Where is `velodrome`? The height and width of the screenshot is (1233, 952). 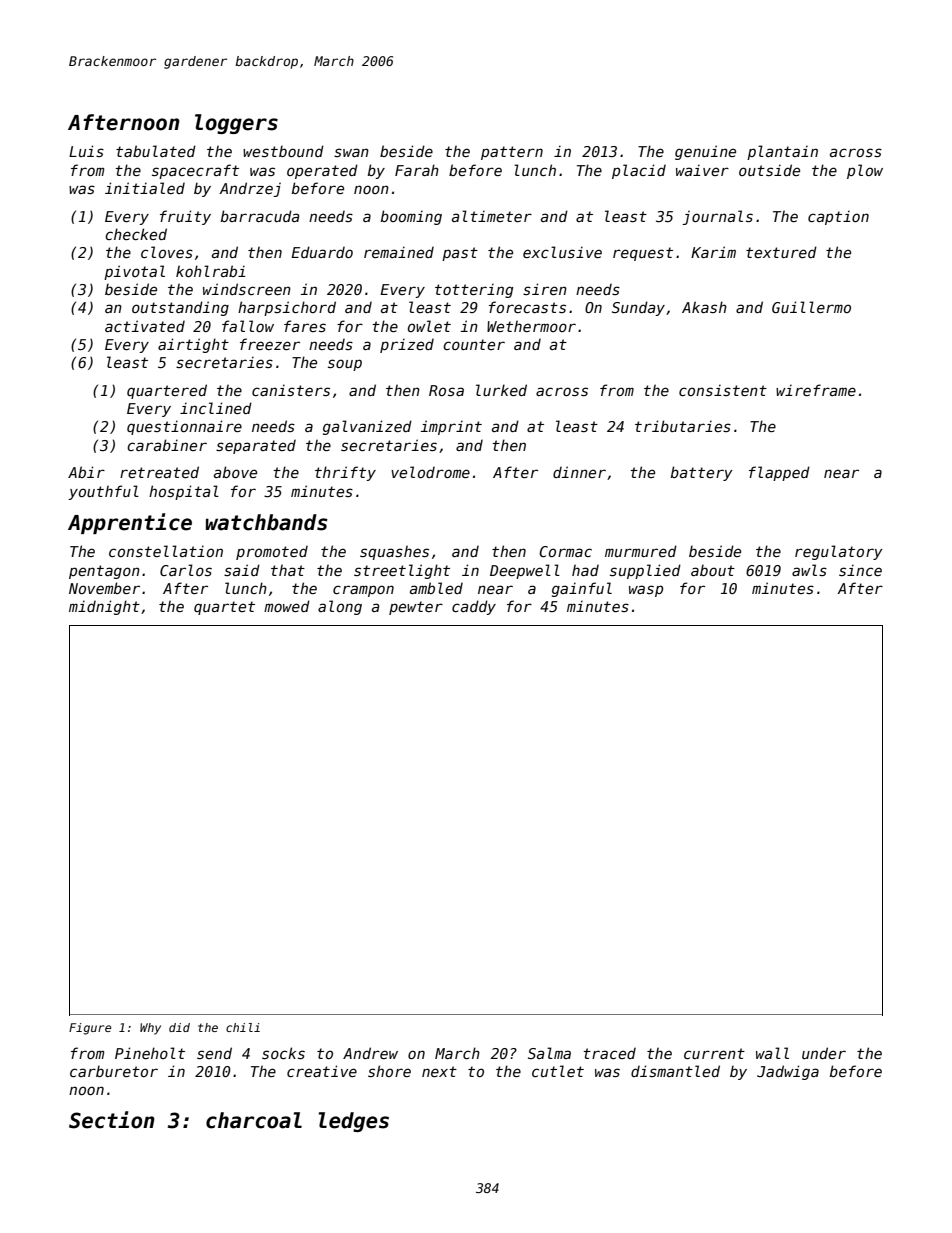
velodrome is located at coordinates (430, 472).
